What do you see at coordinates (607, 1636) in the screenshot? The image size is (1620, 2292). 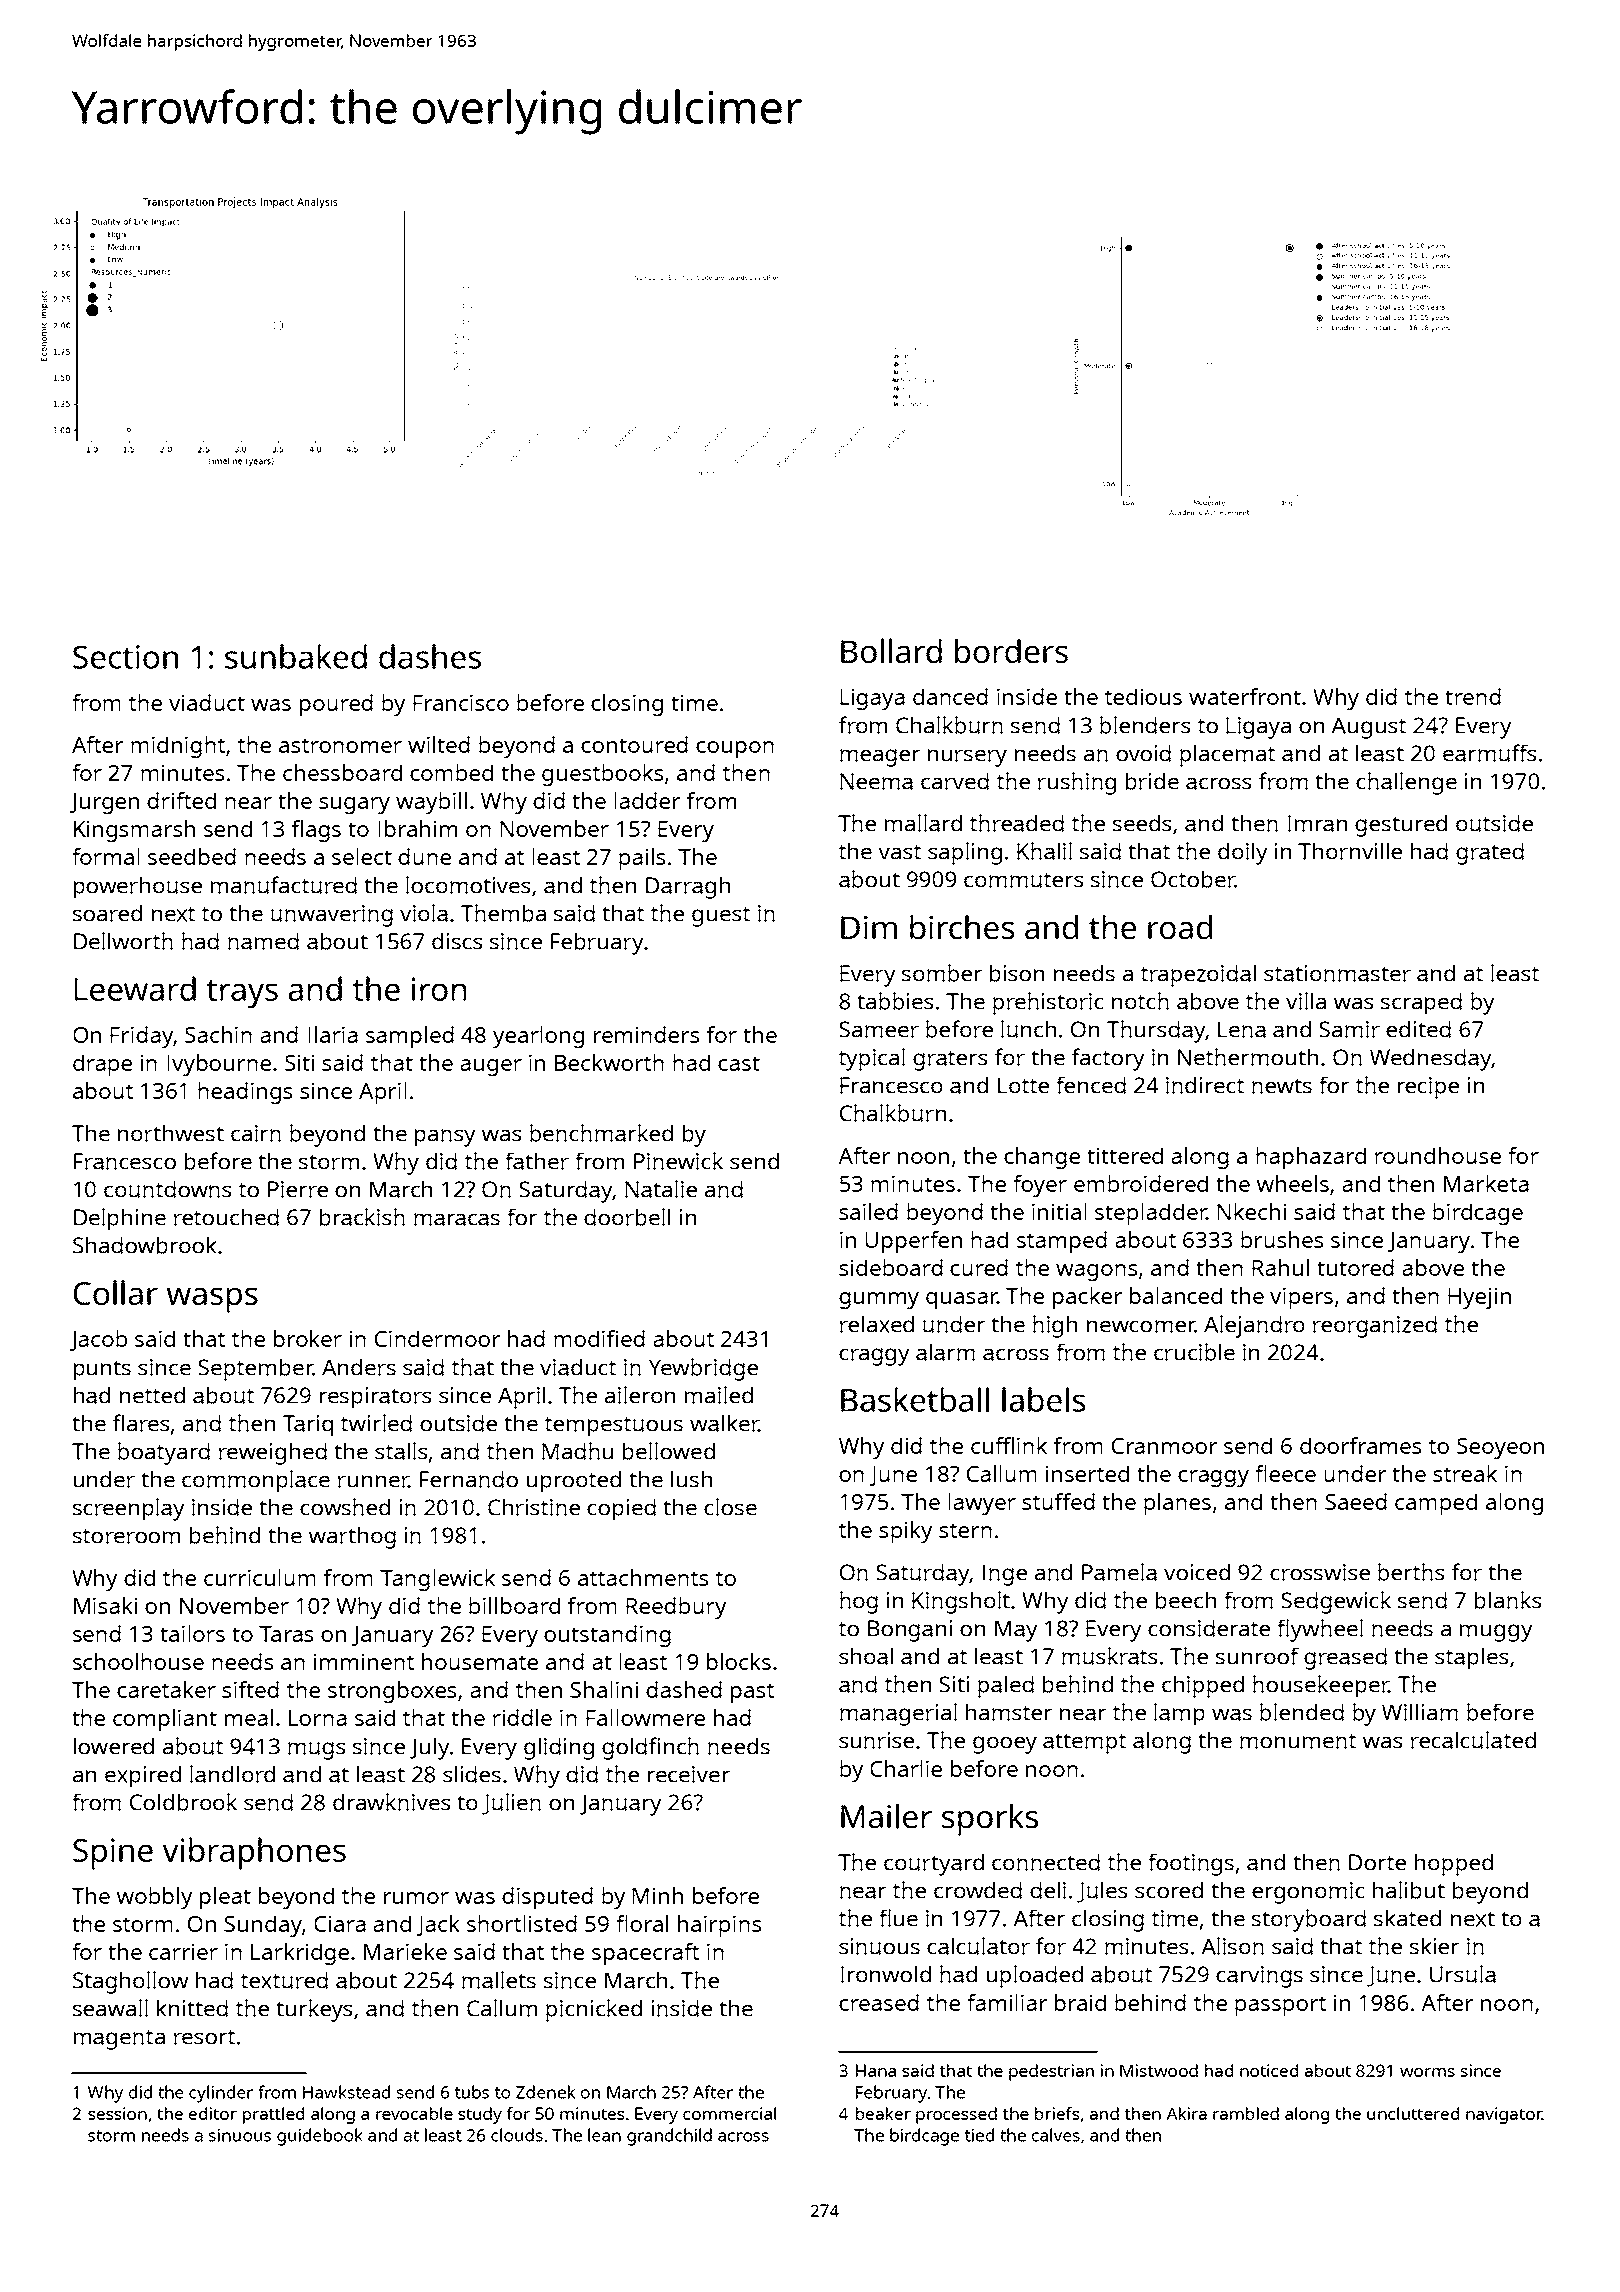 I see `outstanding` at bounding box center [607, 1636].
